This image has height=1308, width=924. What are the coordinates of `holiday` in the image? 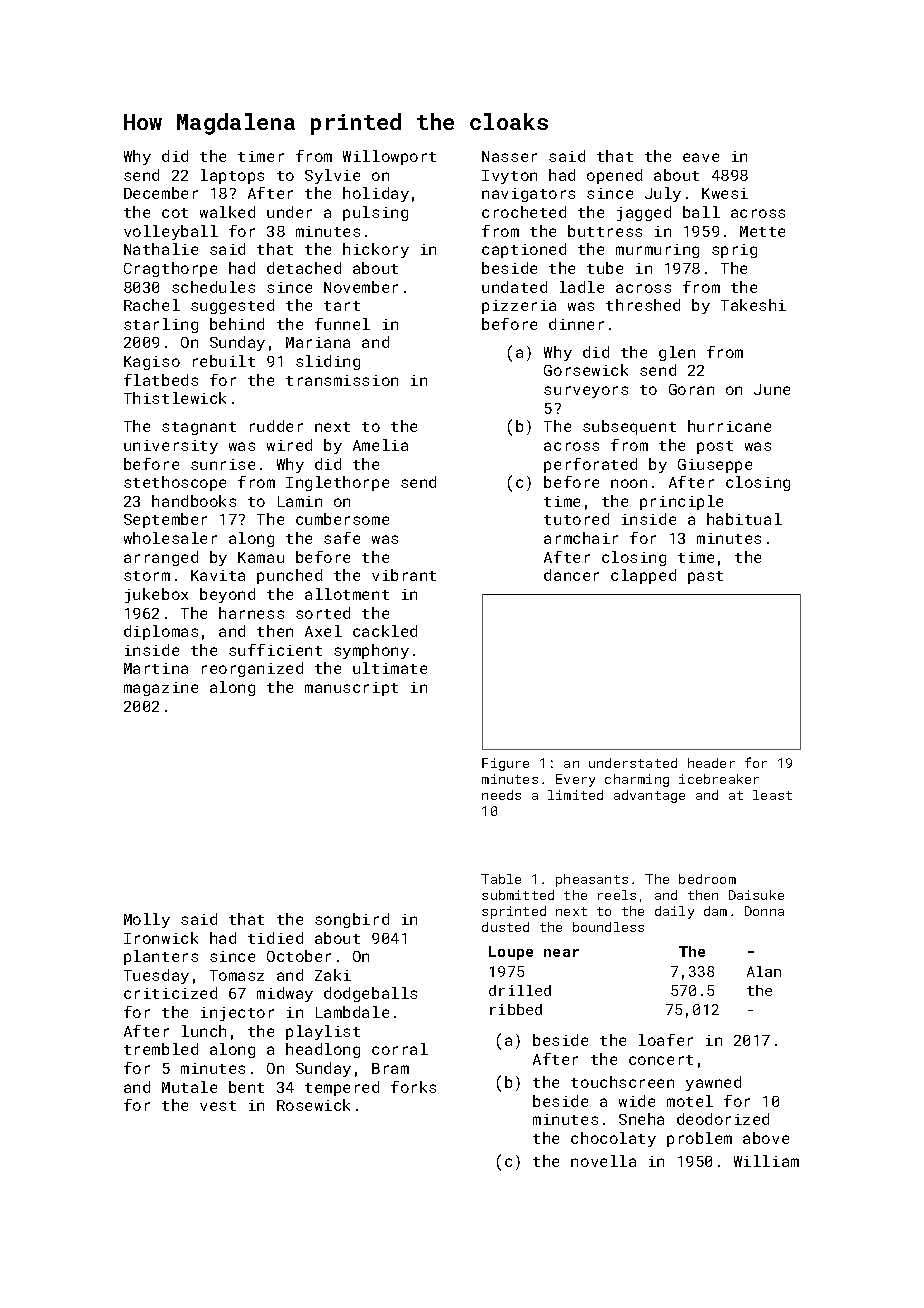 It's located at (376, 194).
